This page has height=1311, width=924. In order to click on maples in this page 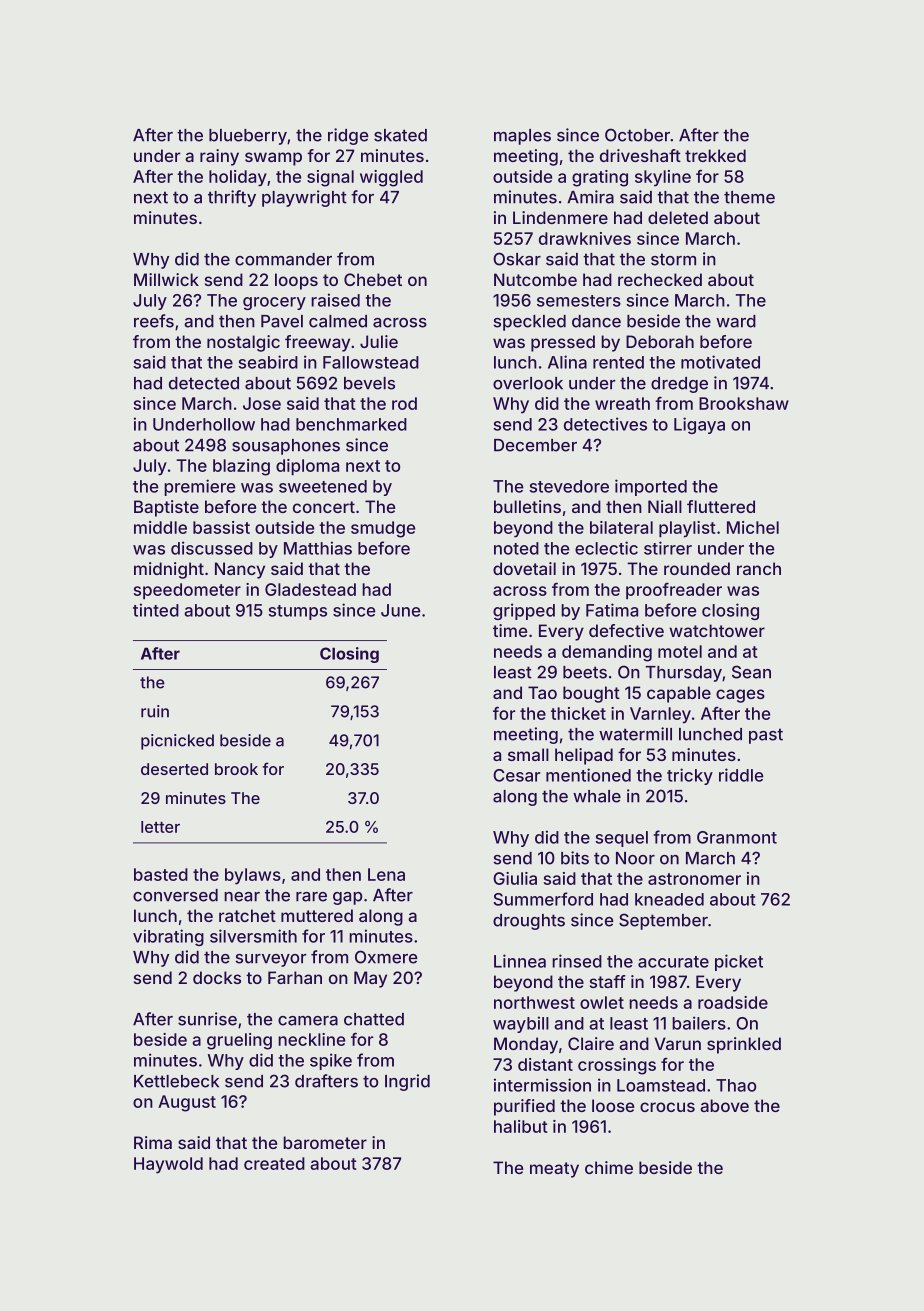, I will do `click(522, 137)`.
